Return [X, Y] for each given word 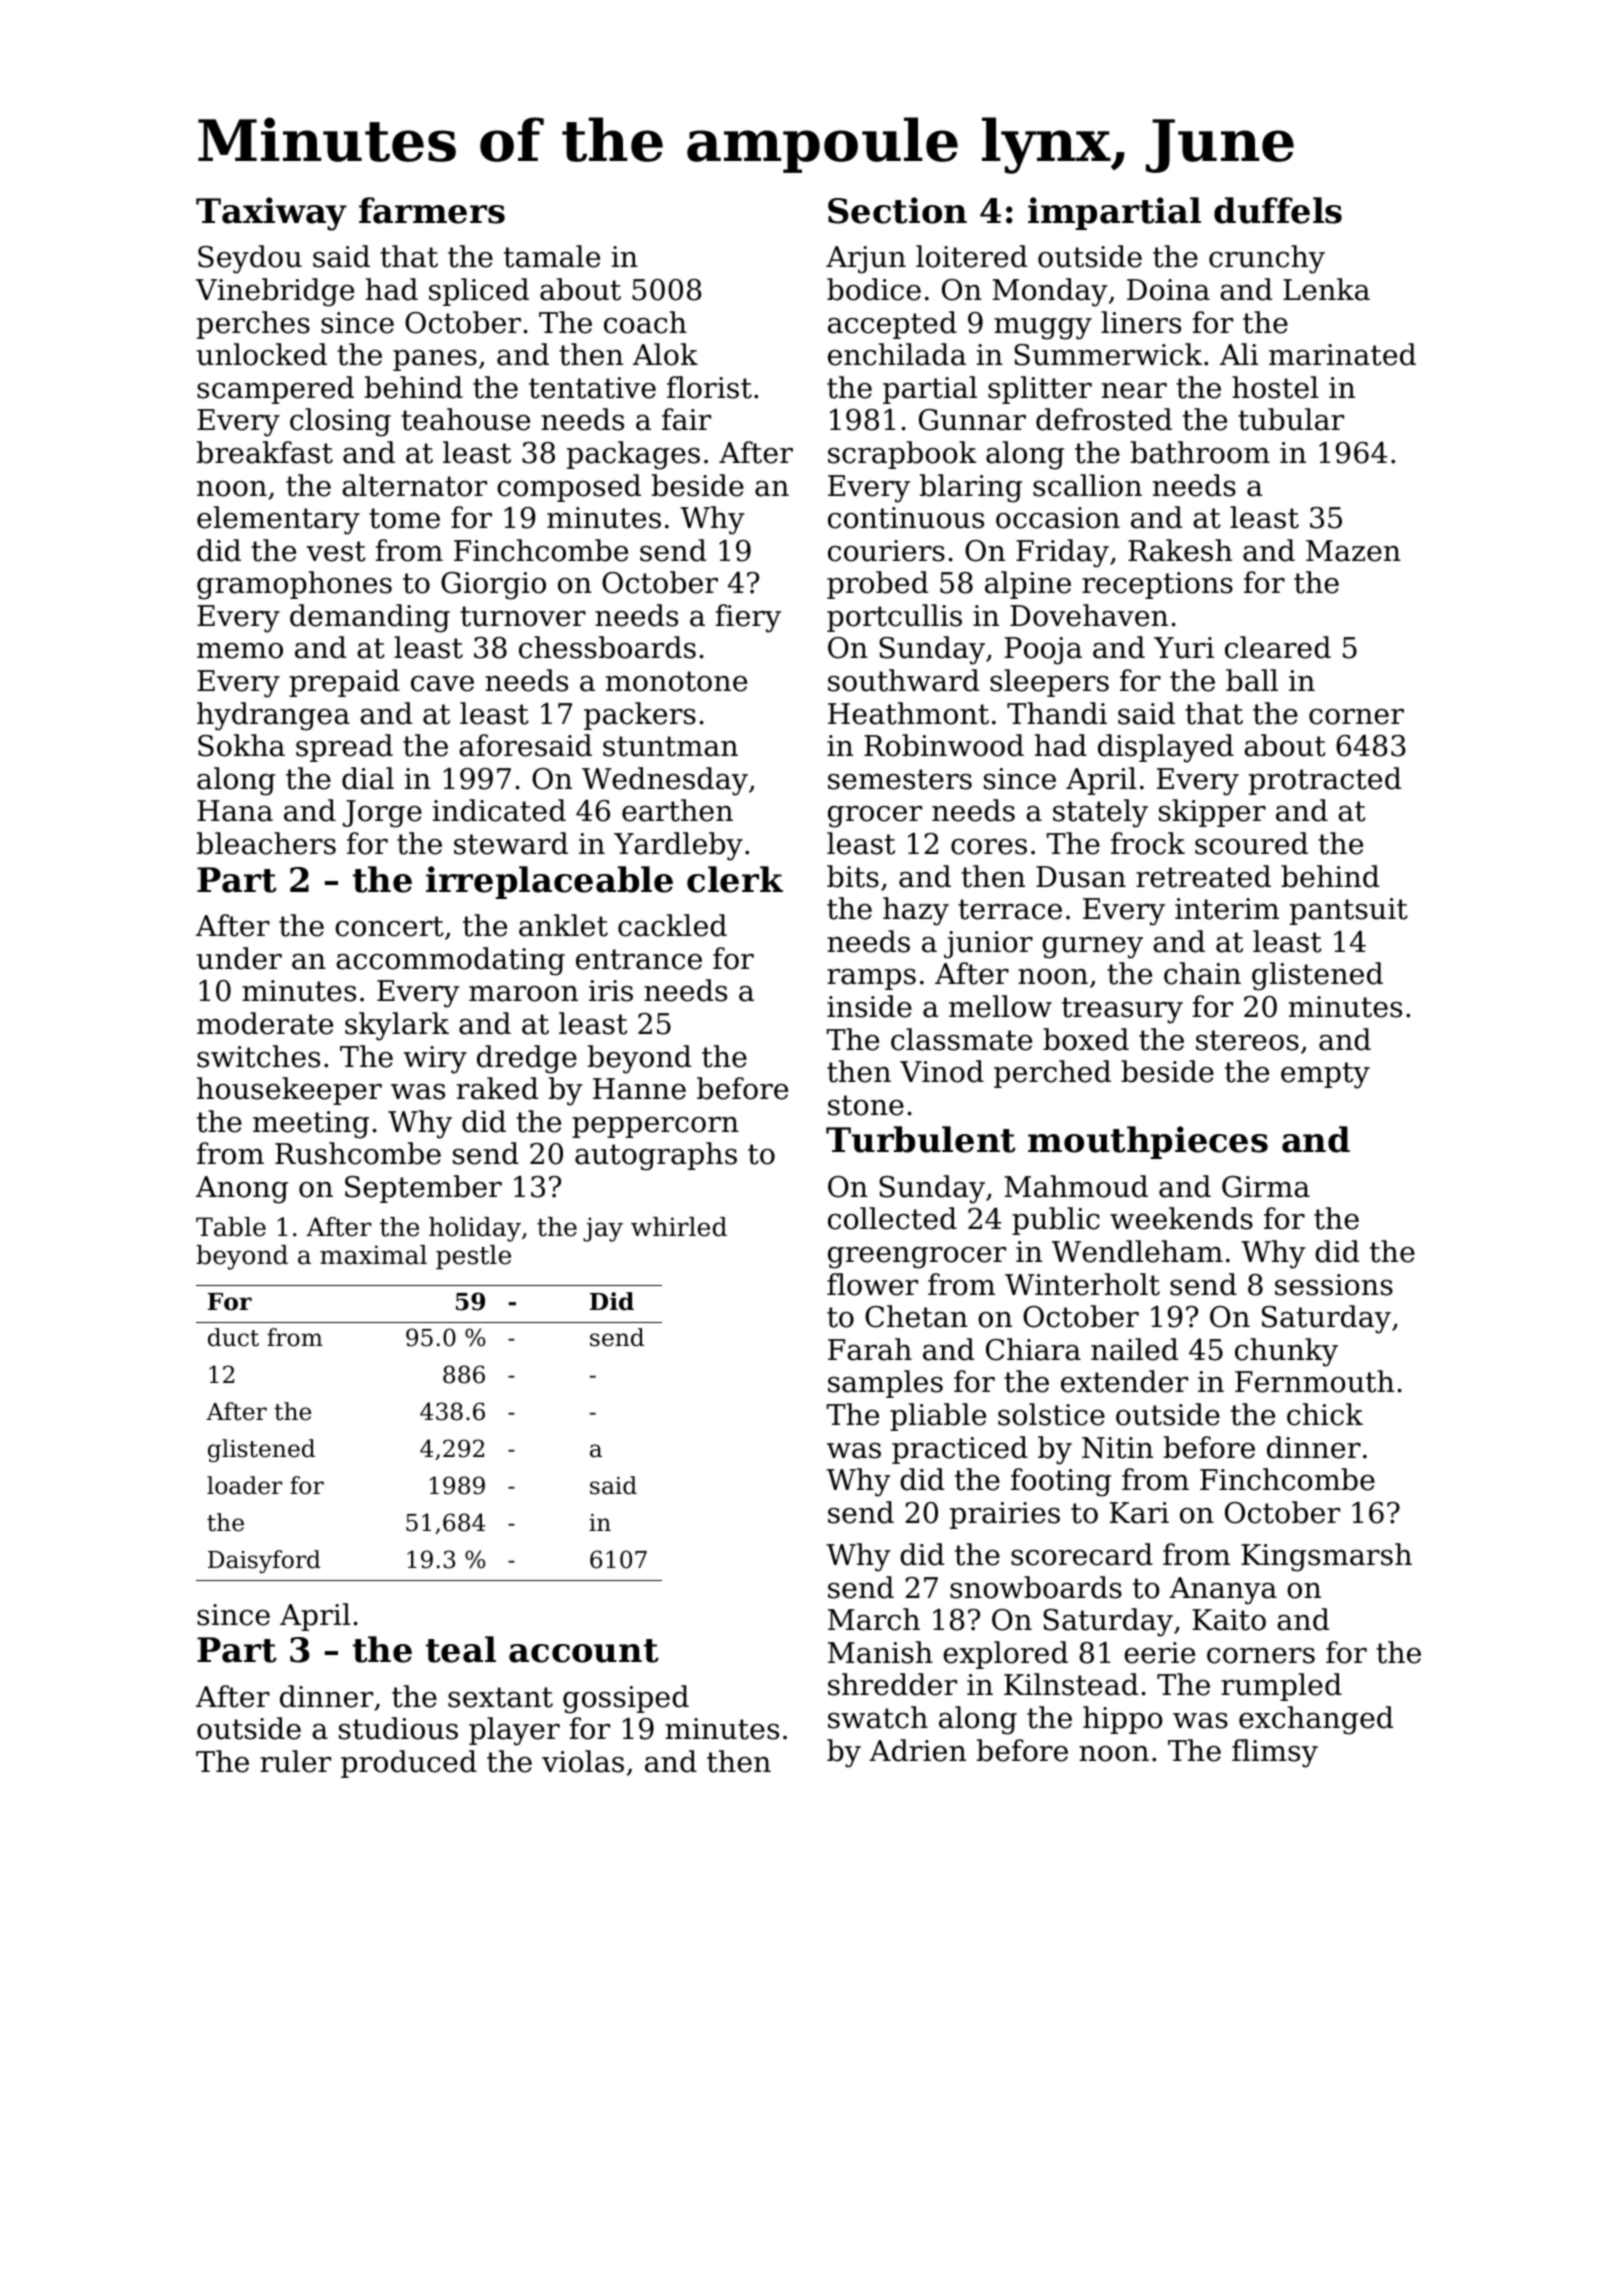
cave [442, 684]
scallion [1087, 485]
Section [897, 210]
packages [633, 455]
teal [461, 1649]
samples [885, 1384]
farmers [432, 210]
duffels [1278, 210]
